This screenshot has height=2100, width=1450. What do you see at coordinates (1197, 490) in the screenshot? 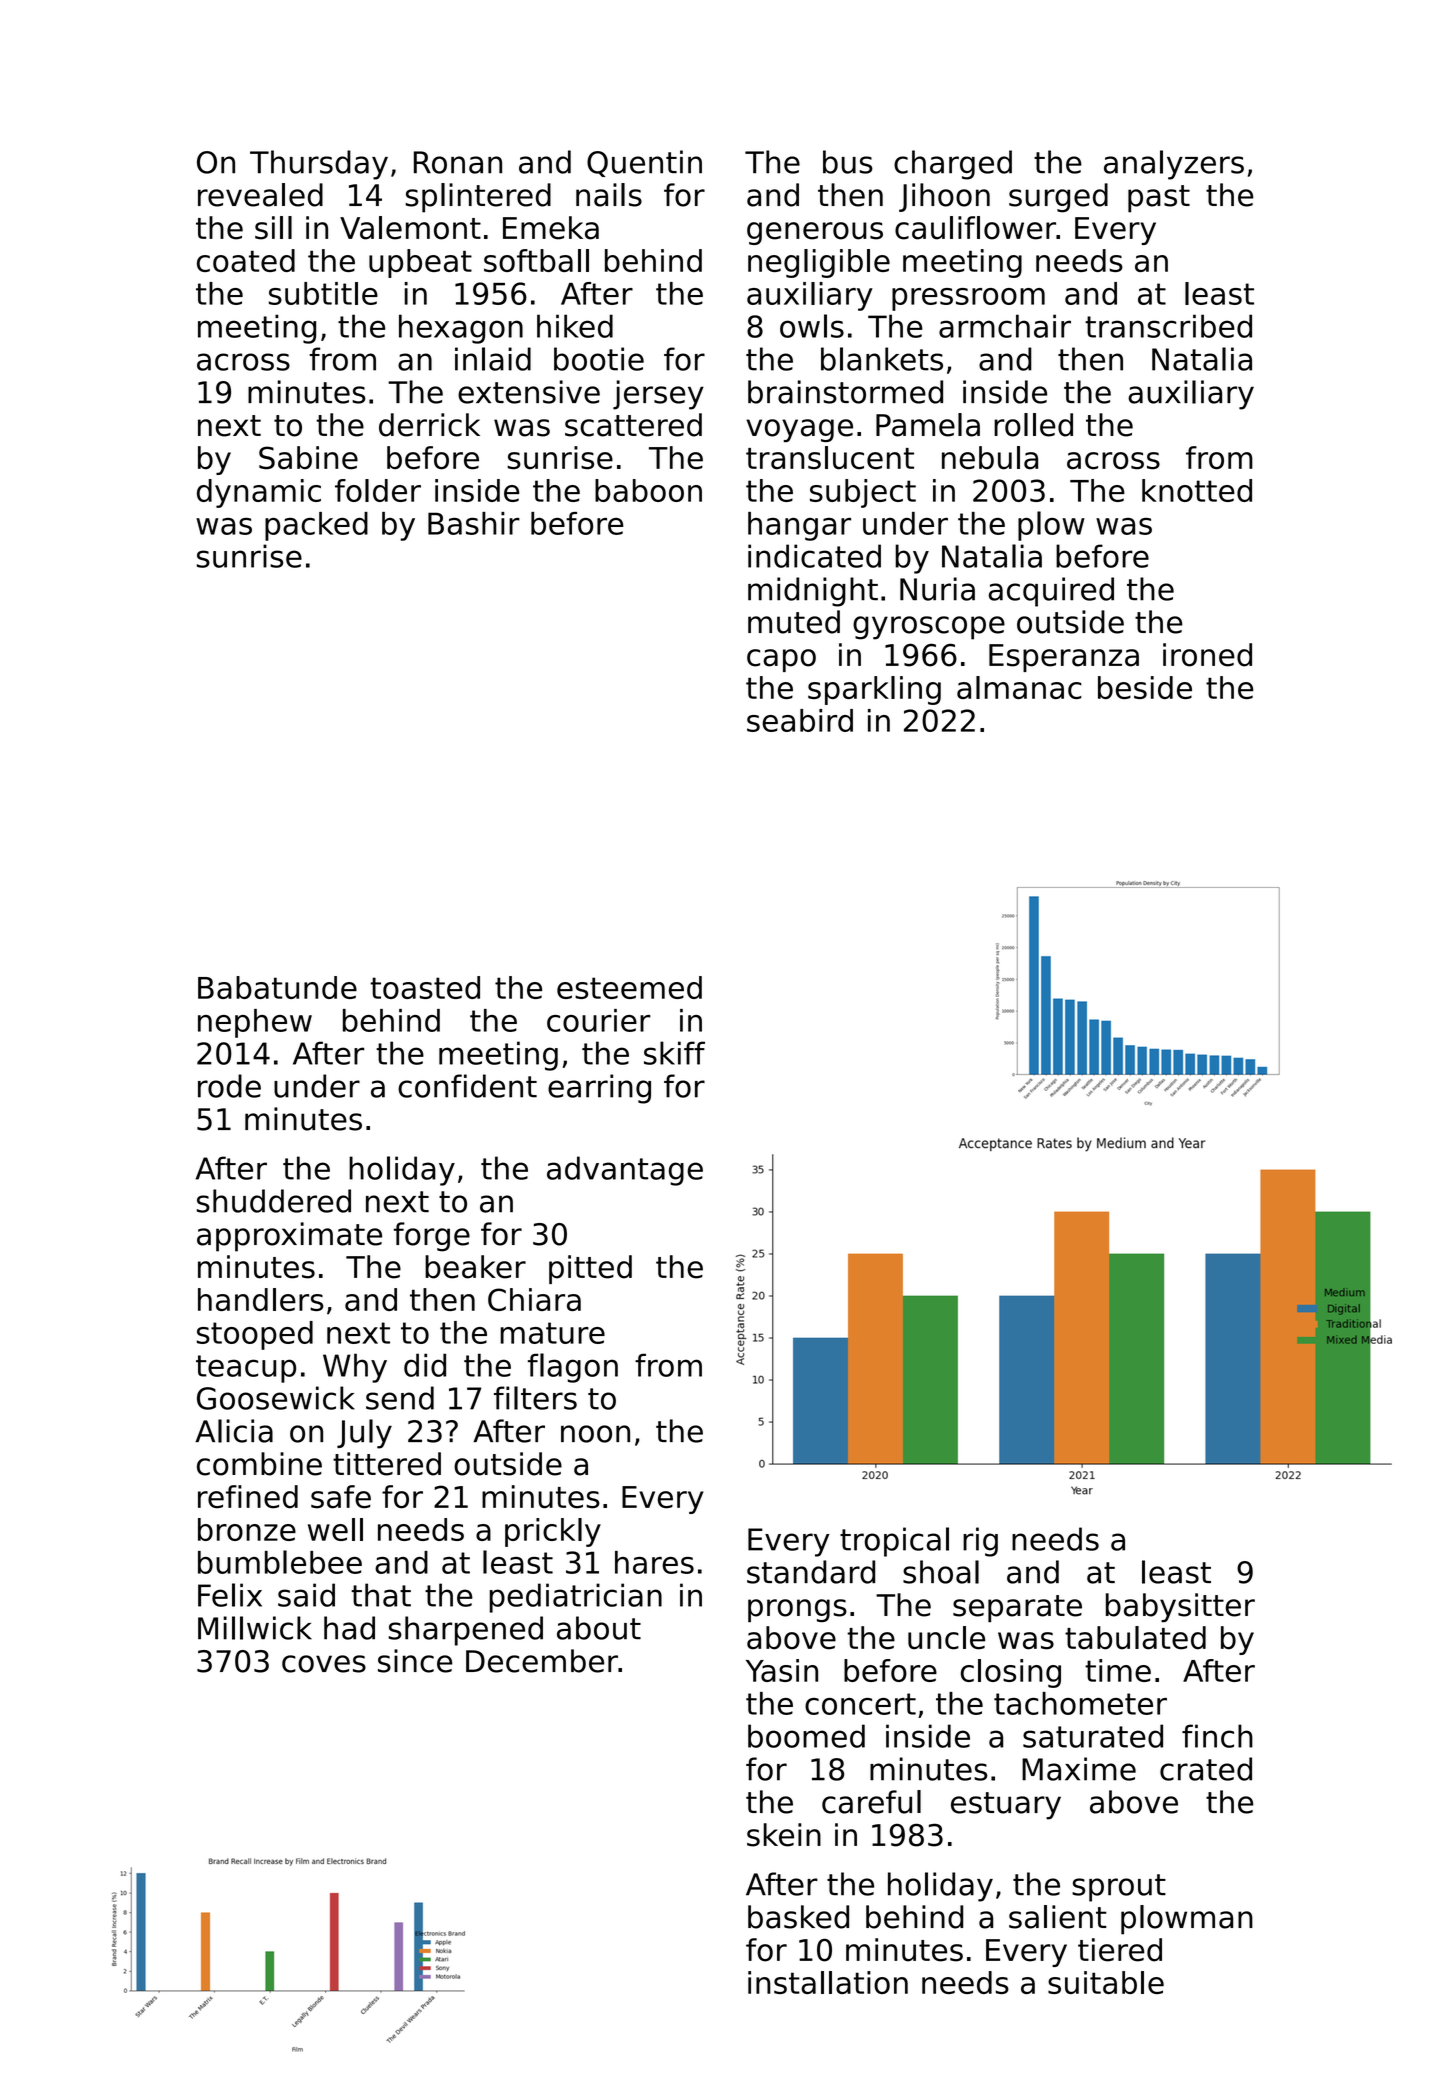
I see `knotted` at bounding box center [1197, 490].
